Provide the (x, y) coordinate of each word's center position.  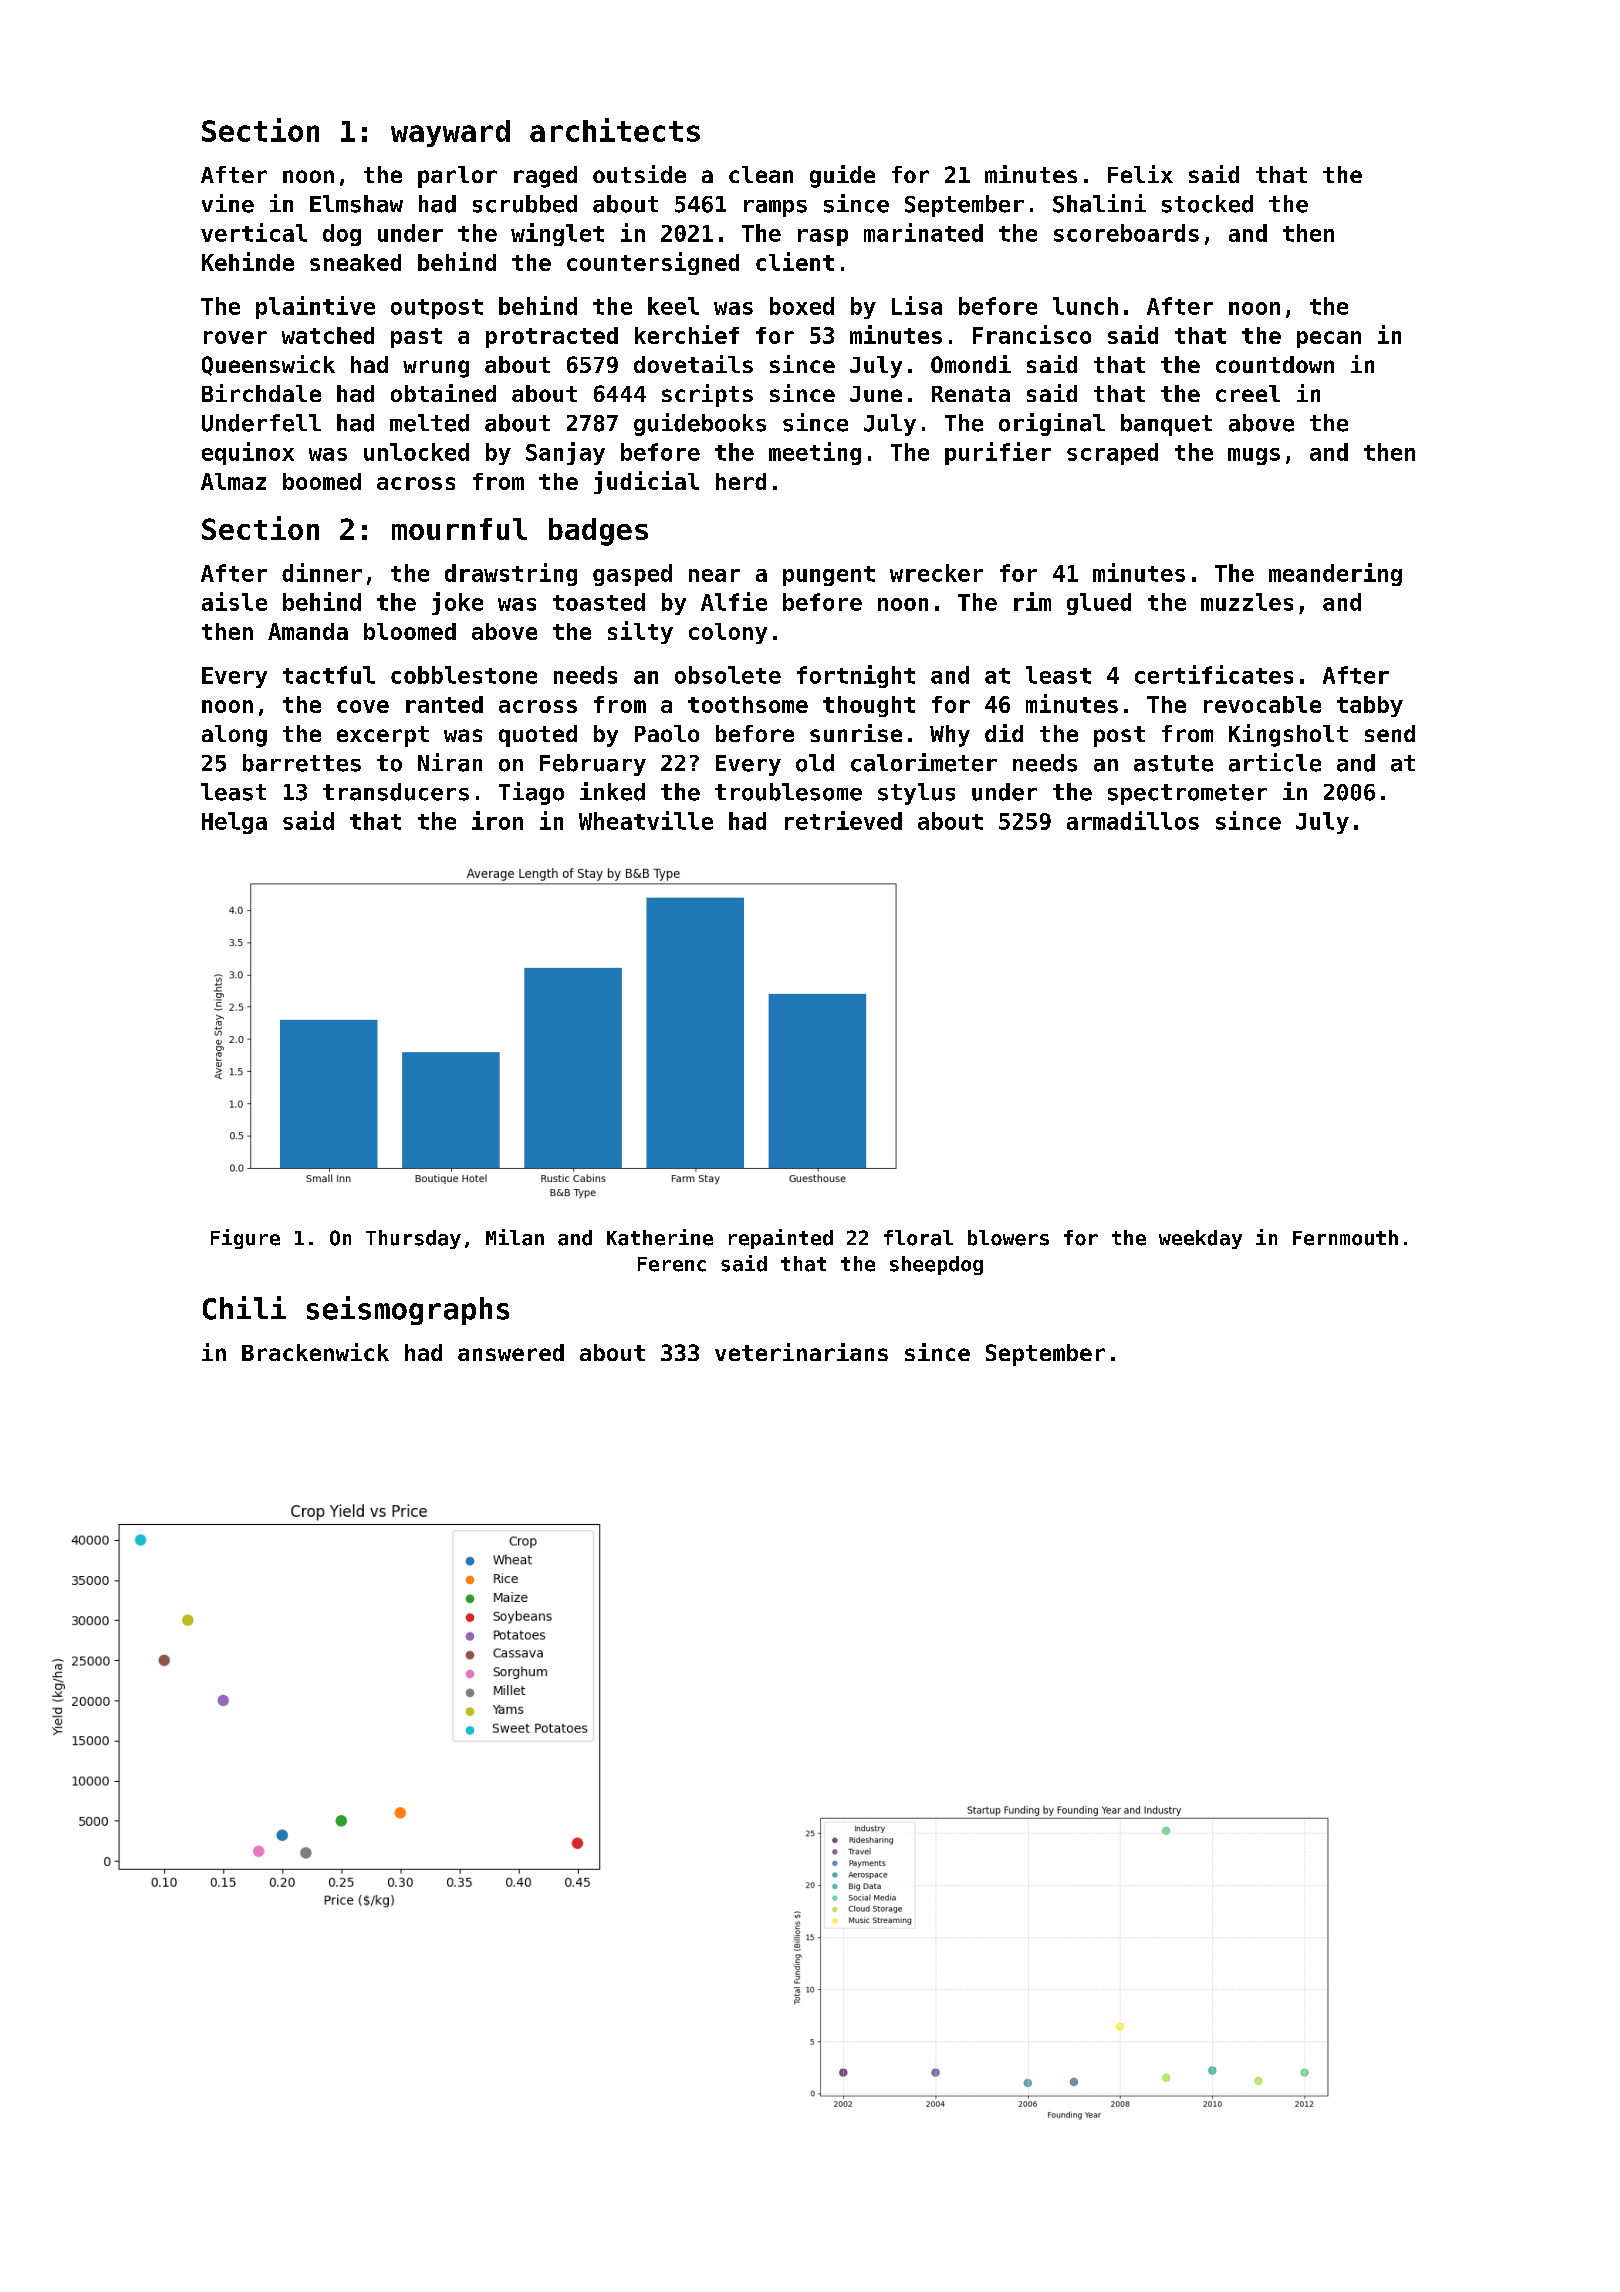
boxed (802, 306)
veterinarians (801, 1352)
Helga (234, 823)
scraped (1112, 454)
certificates (1214, 674)
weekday (1200, 1239)
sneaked (355, 262)
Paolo (667, 733)
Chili (244, 1308)
